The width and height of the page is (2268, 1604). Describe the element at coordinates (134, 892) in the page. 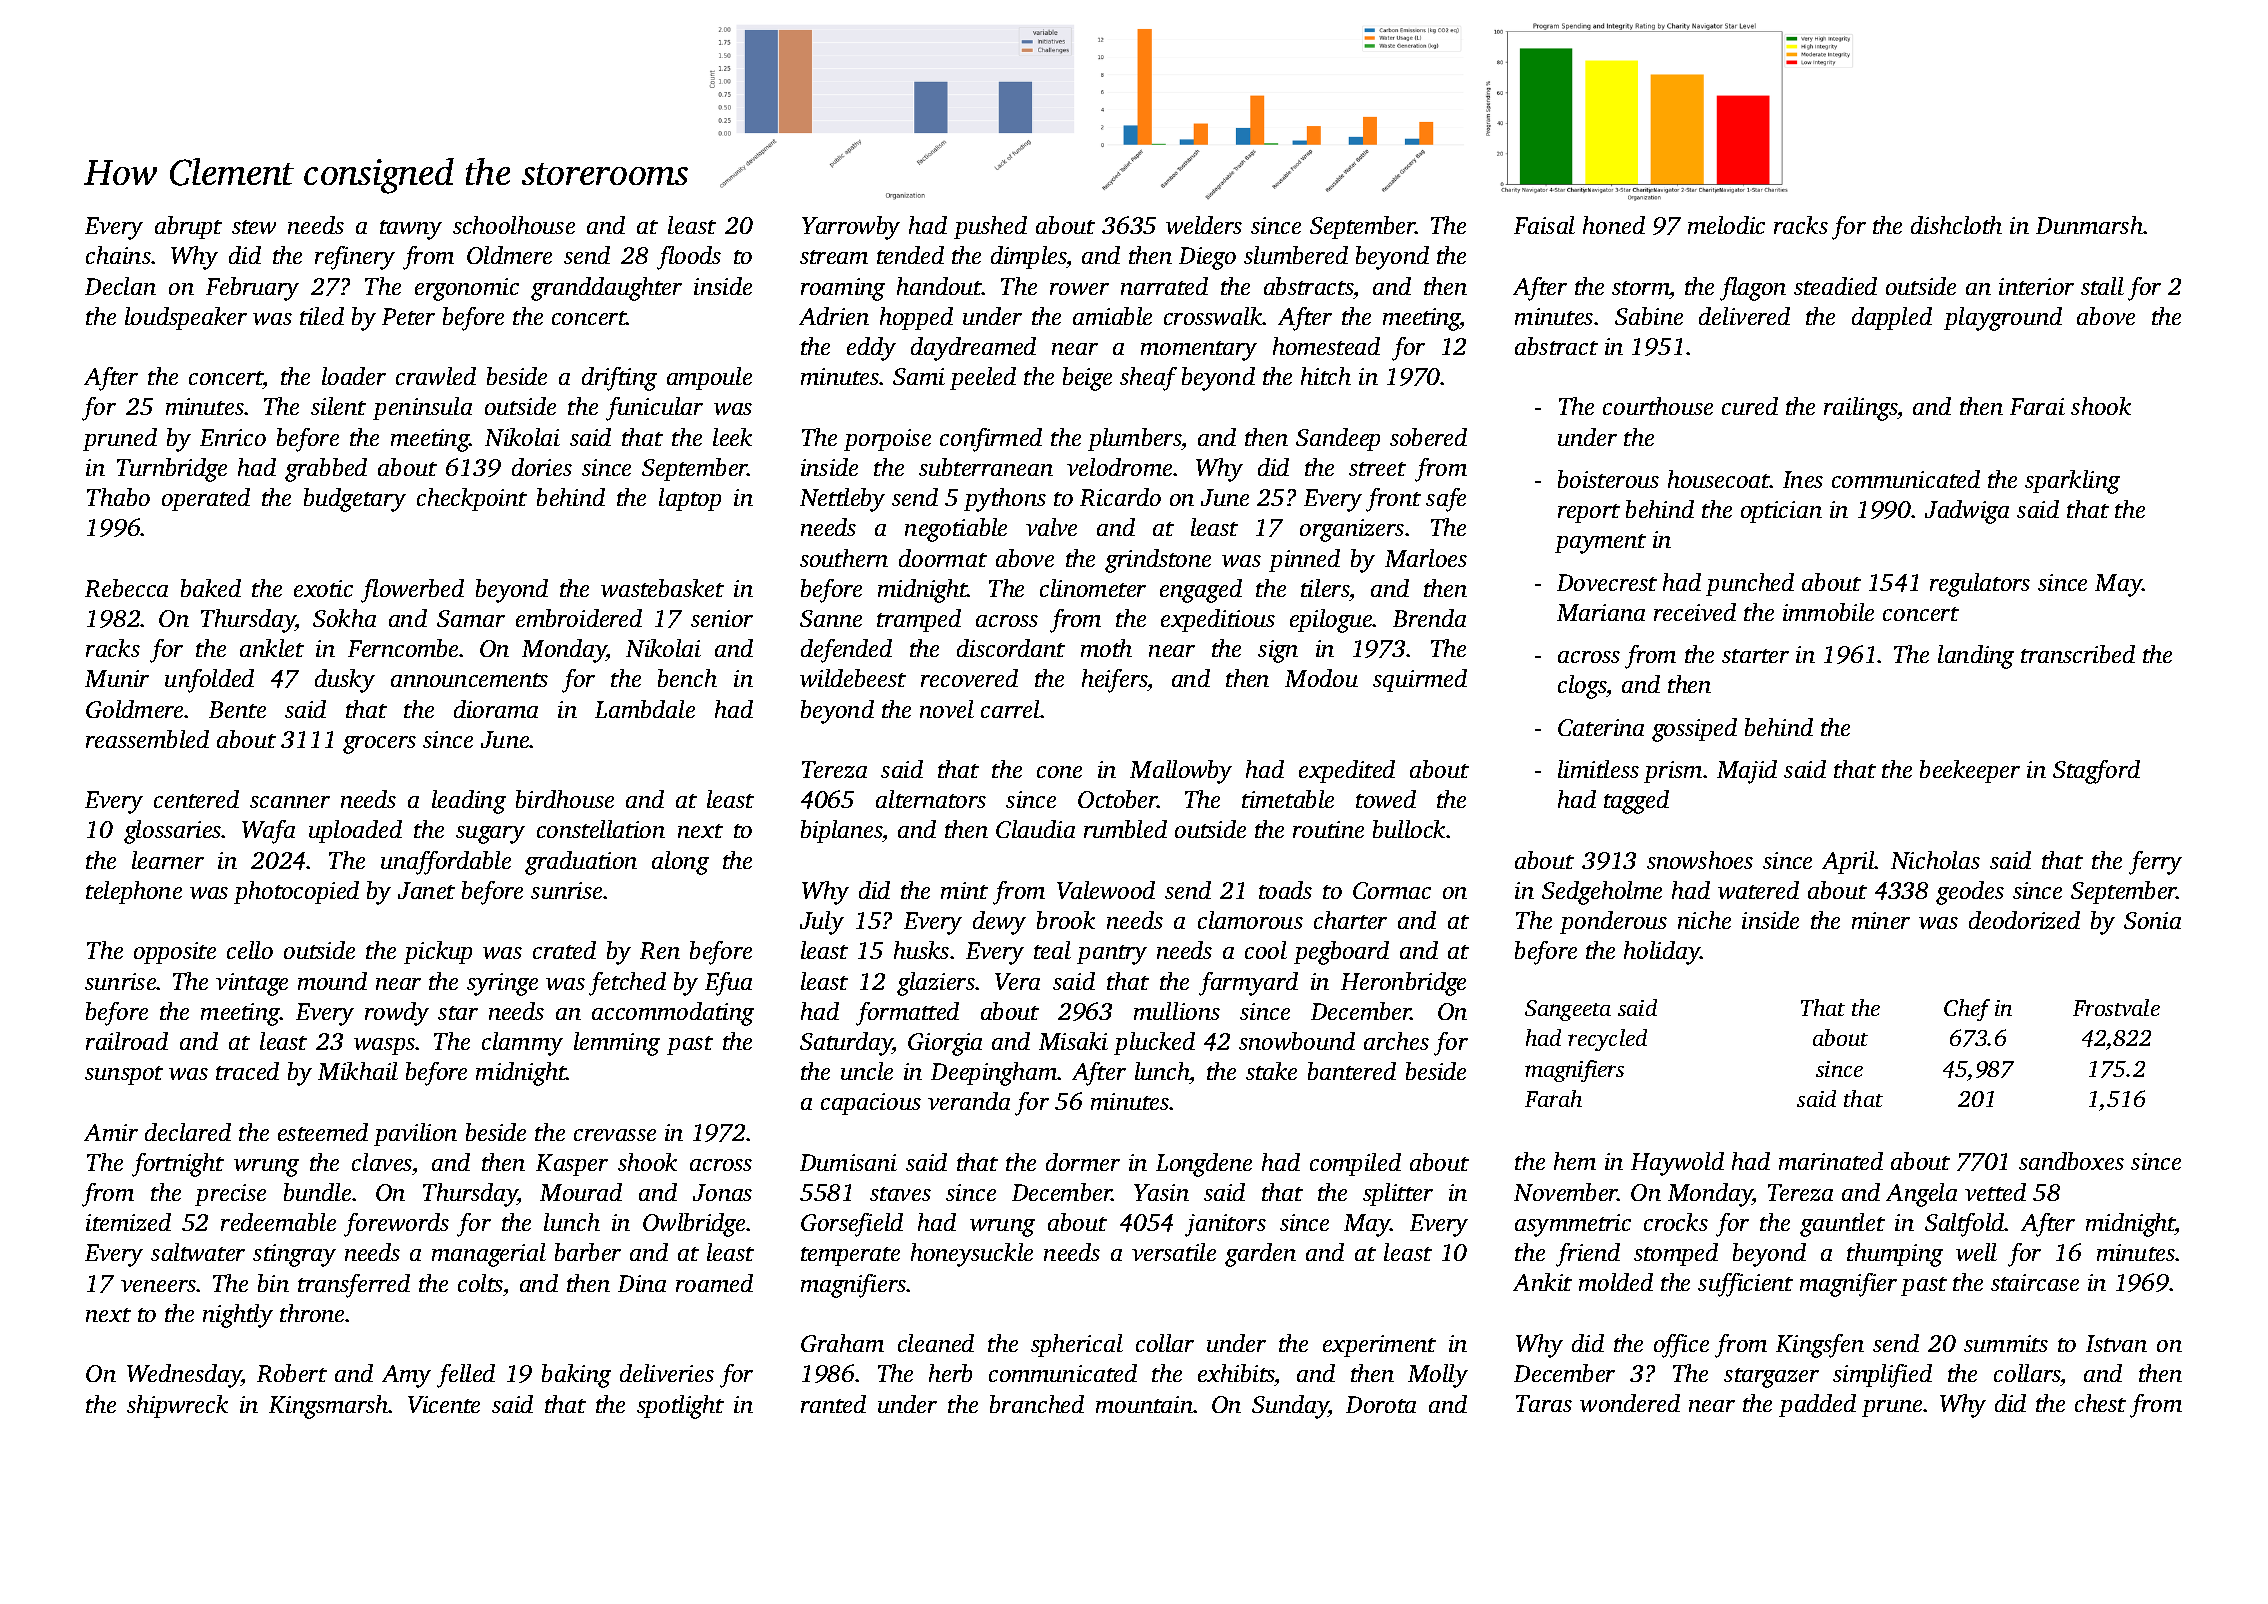

I see `telephone` at that location.
